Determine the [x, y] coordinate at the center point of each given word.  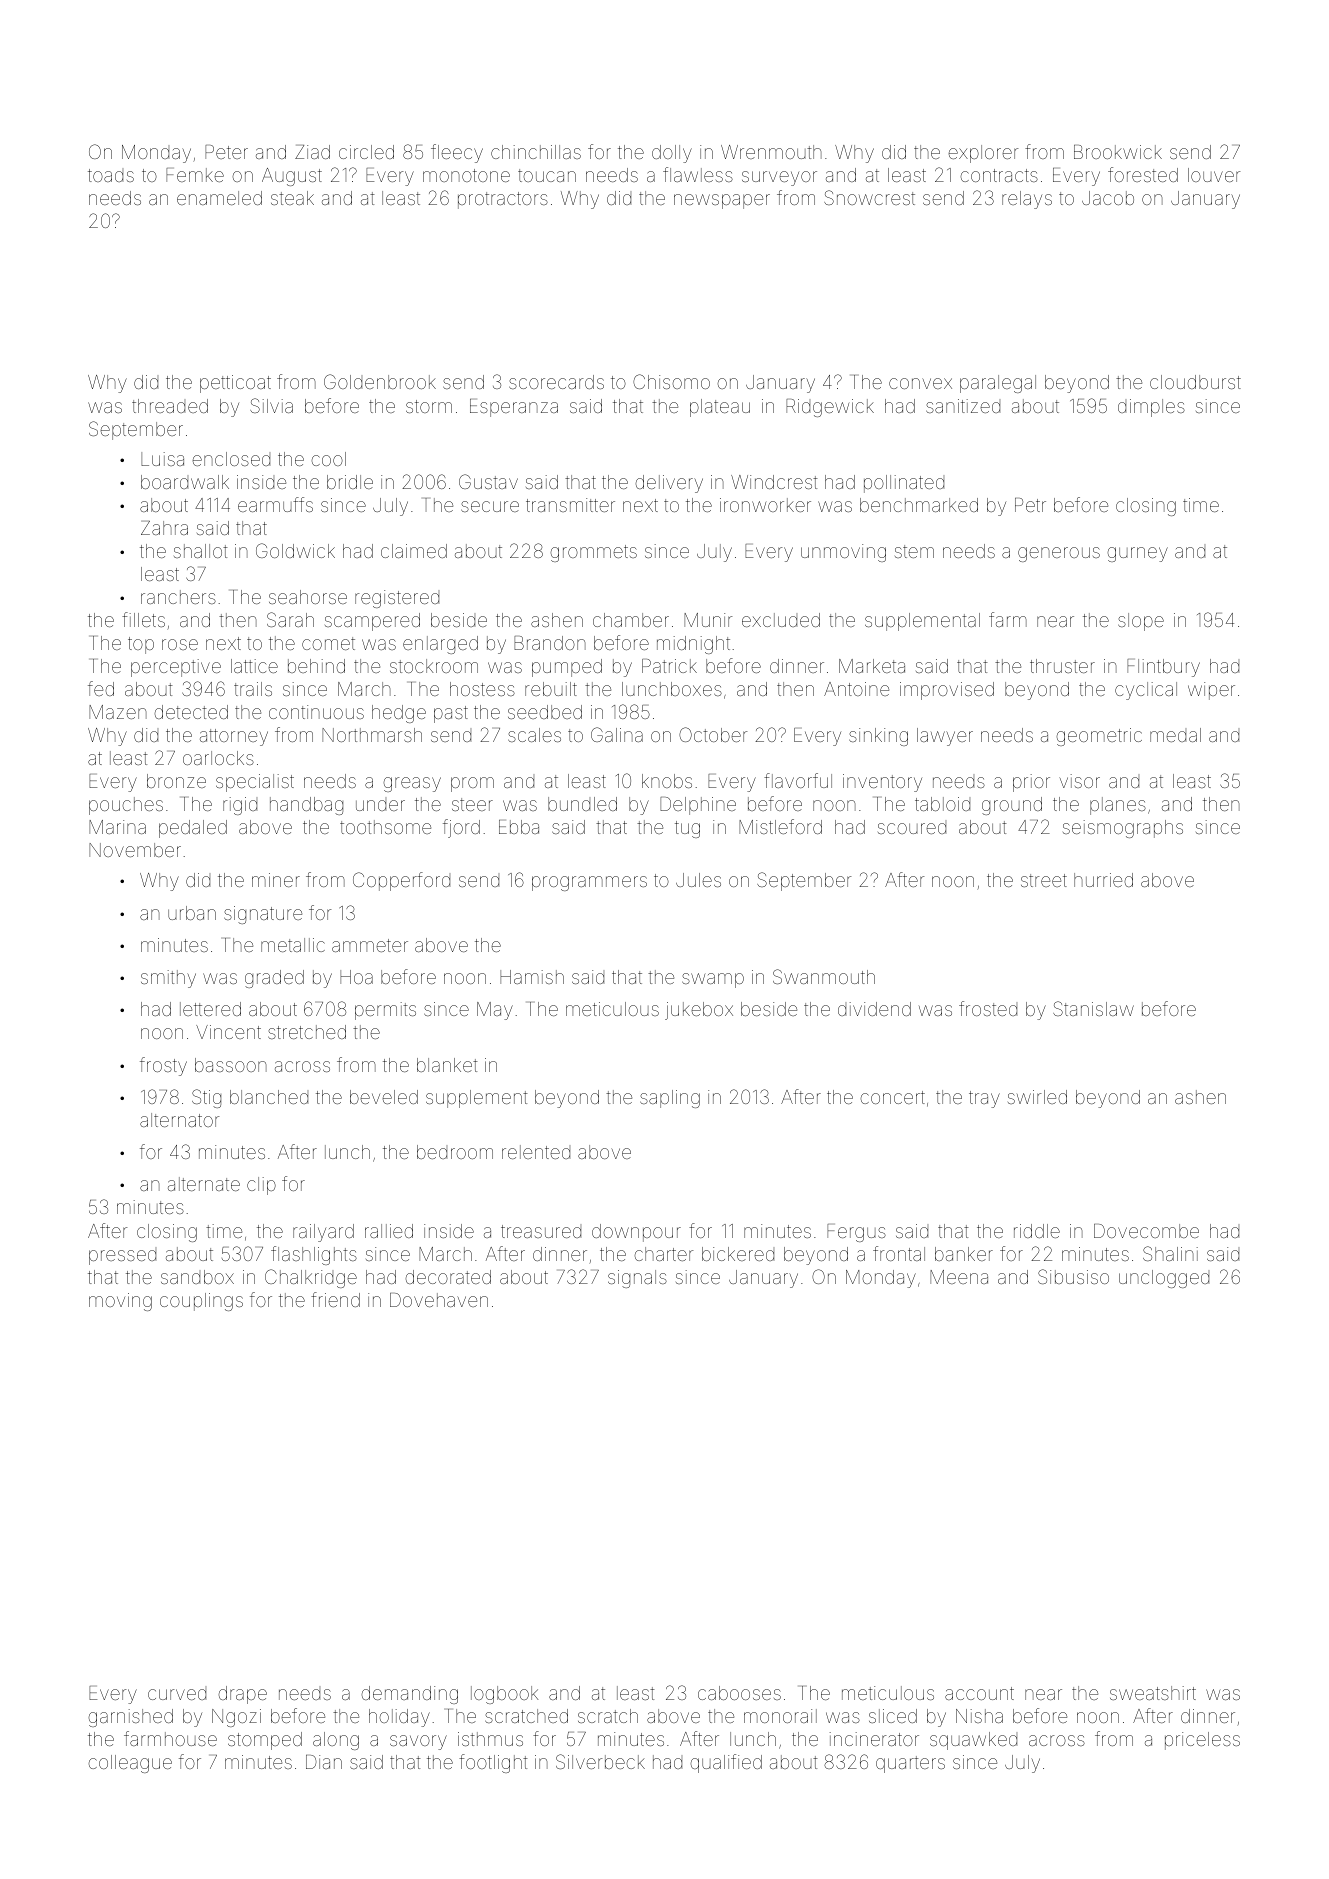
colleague [130, 1764]
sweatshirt [1153, 1693]
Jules [698, 880]
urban [192, 913]
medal [1175, 735]
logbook [504, 1695]
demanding [409, 1695]
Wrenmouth [771, 152]
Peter [226, 152]
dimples [1151, 408]
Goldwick [295, 550]
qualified [726, 1763]
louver [1214, 175]
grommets [593, 553]
